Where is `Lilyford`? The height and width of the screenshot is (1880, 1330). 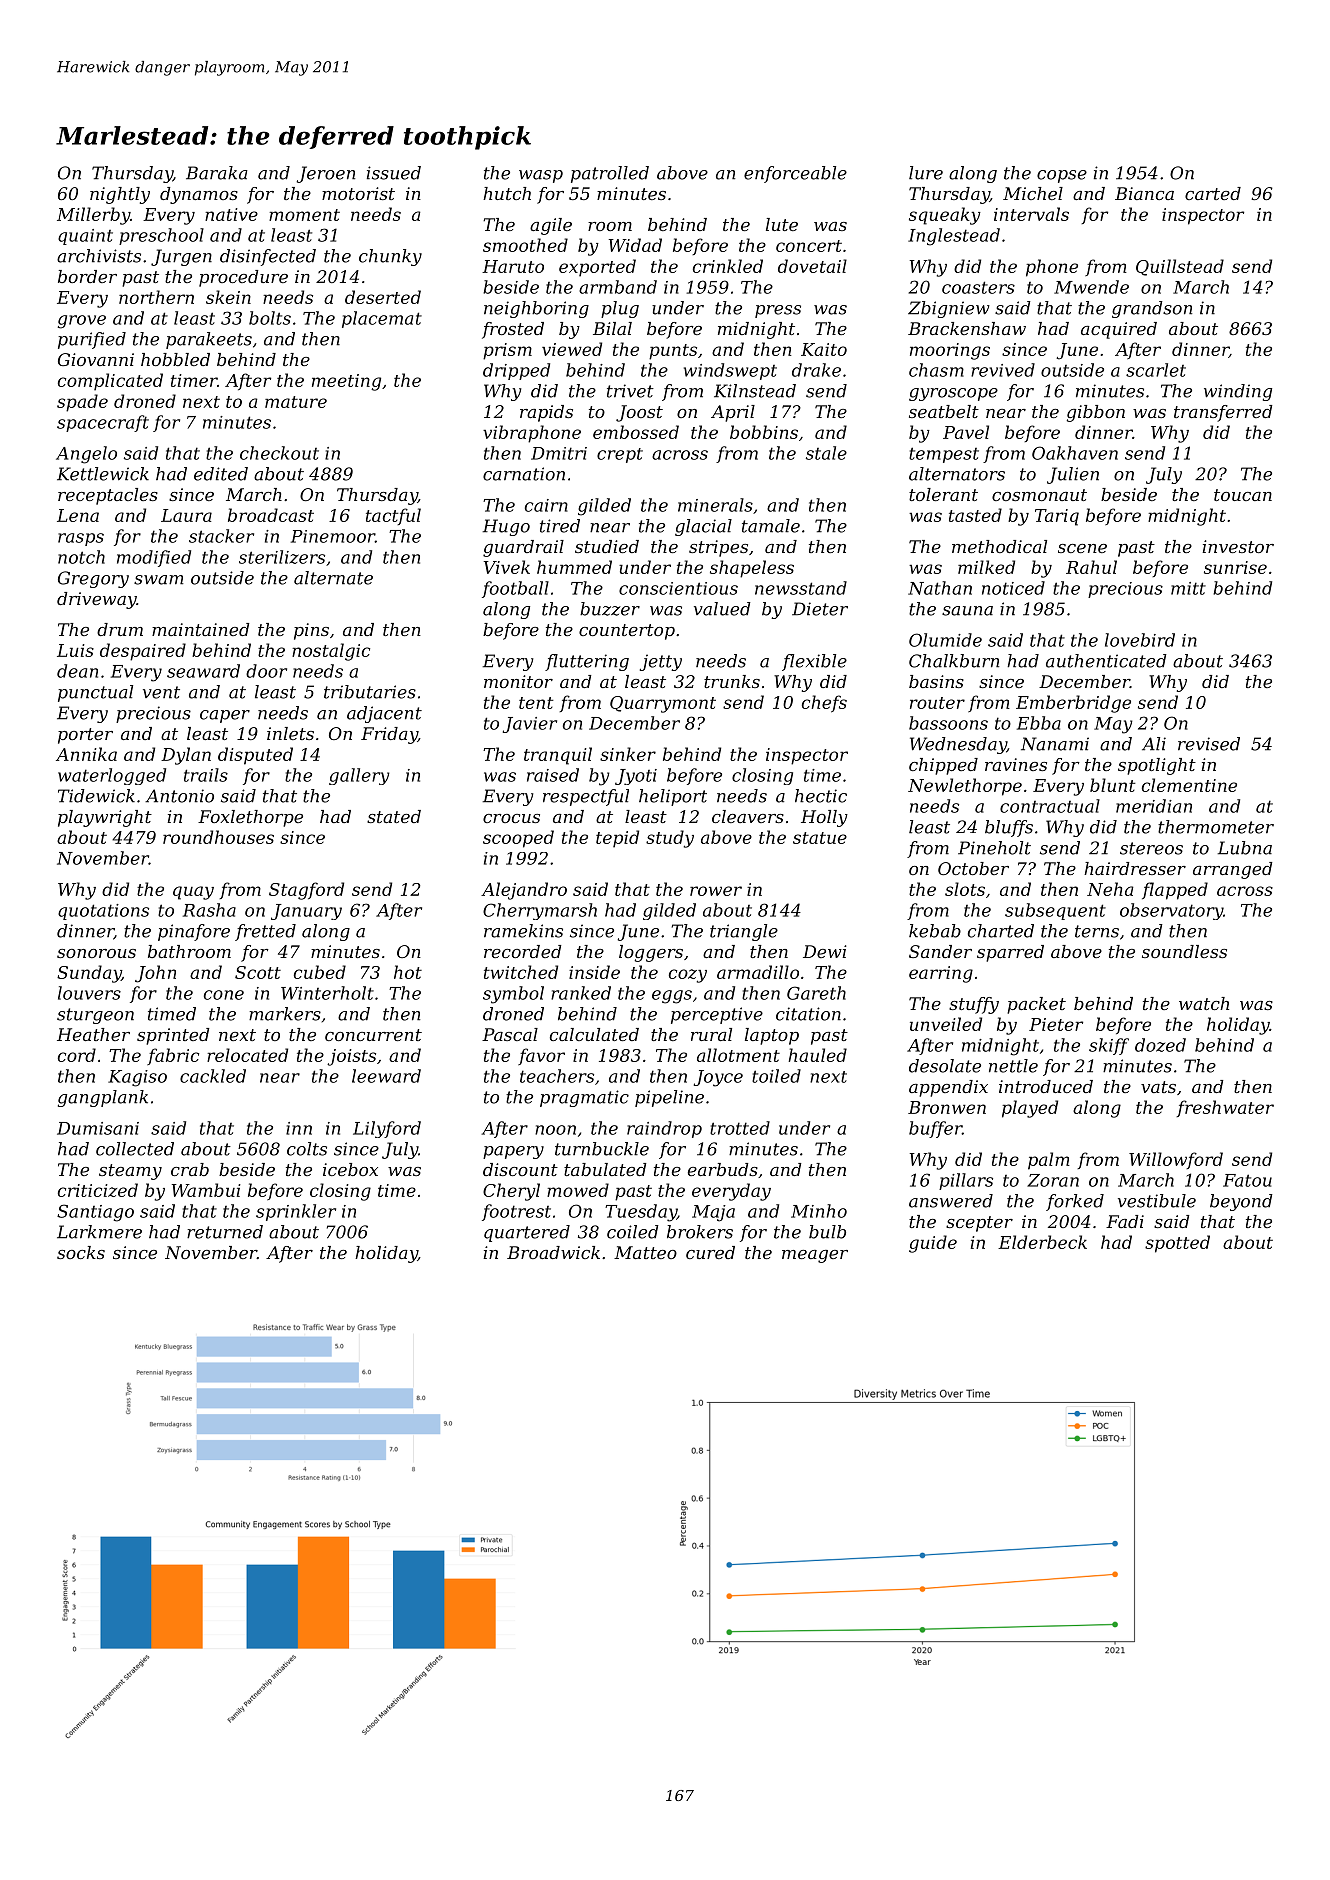
Lilyford is located at coordinates (387, 1129).
